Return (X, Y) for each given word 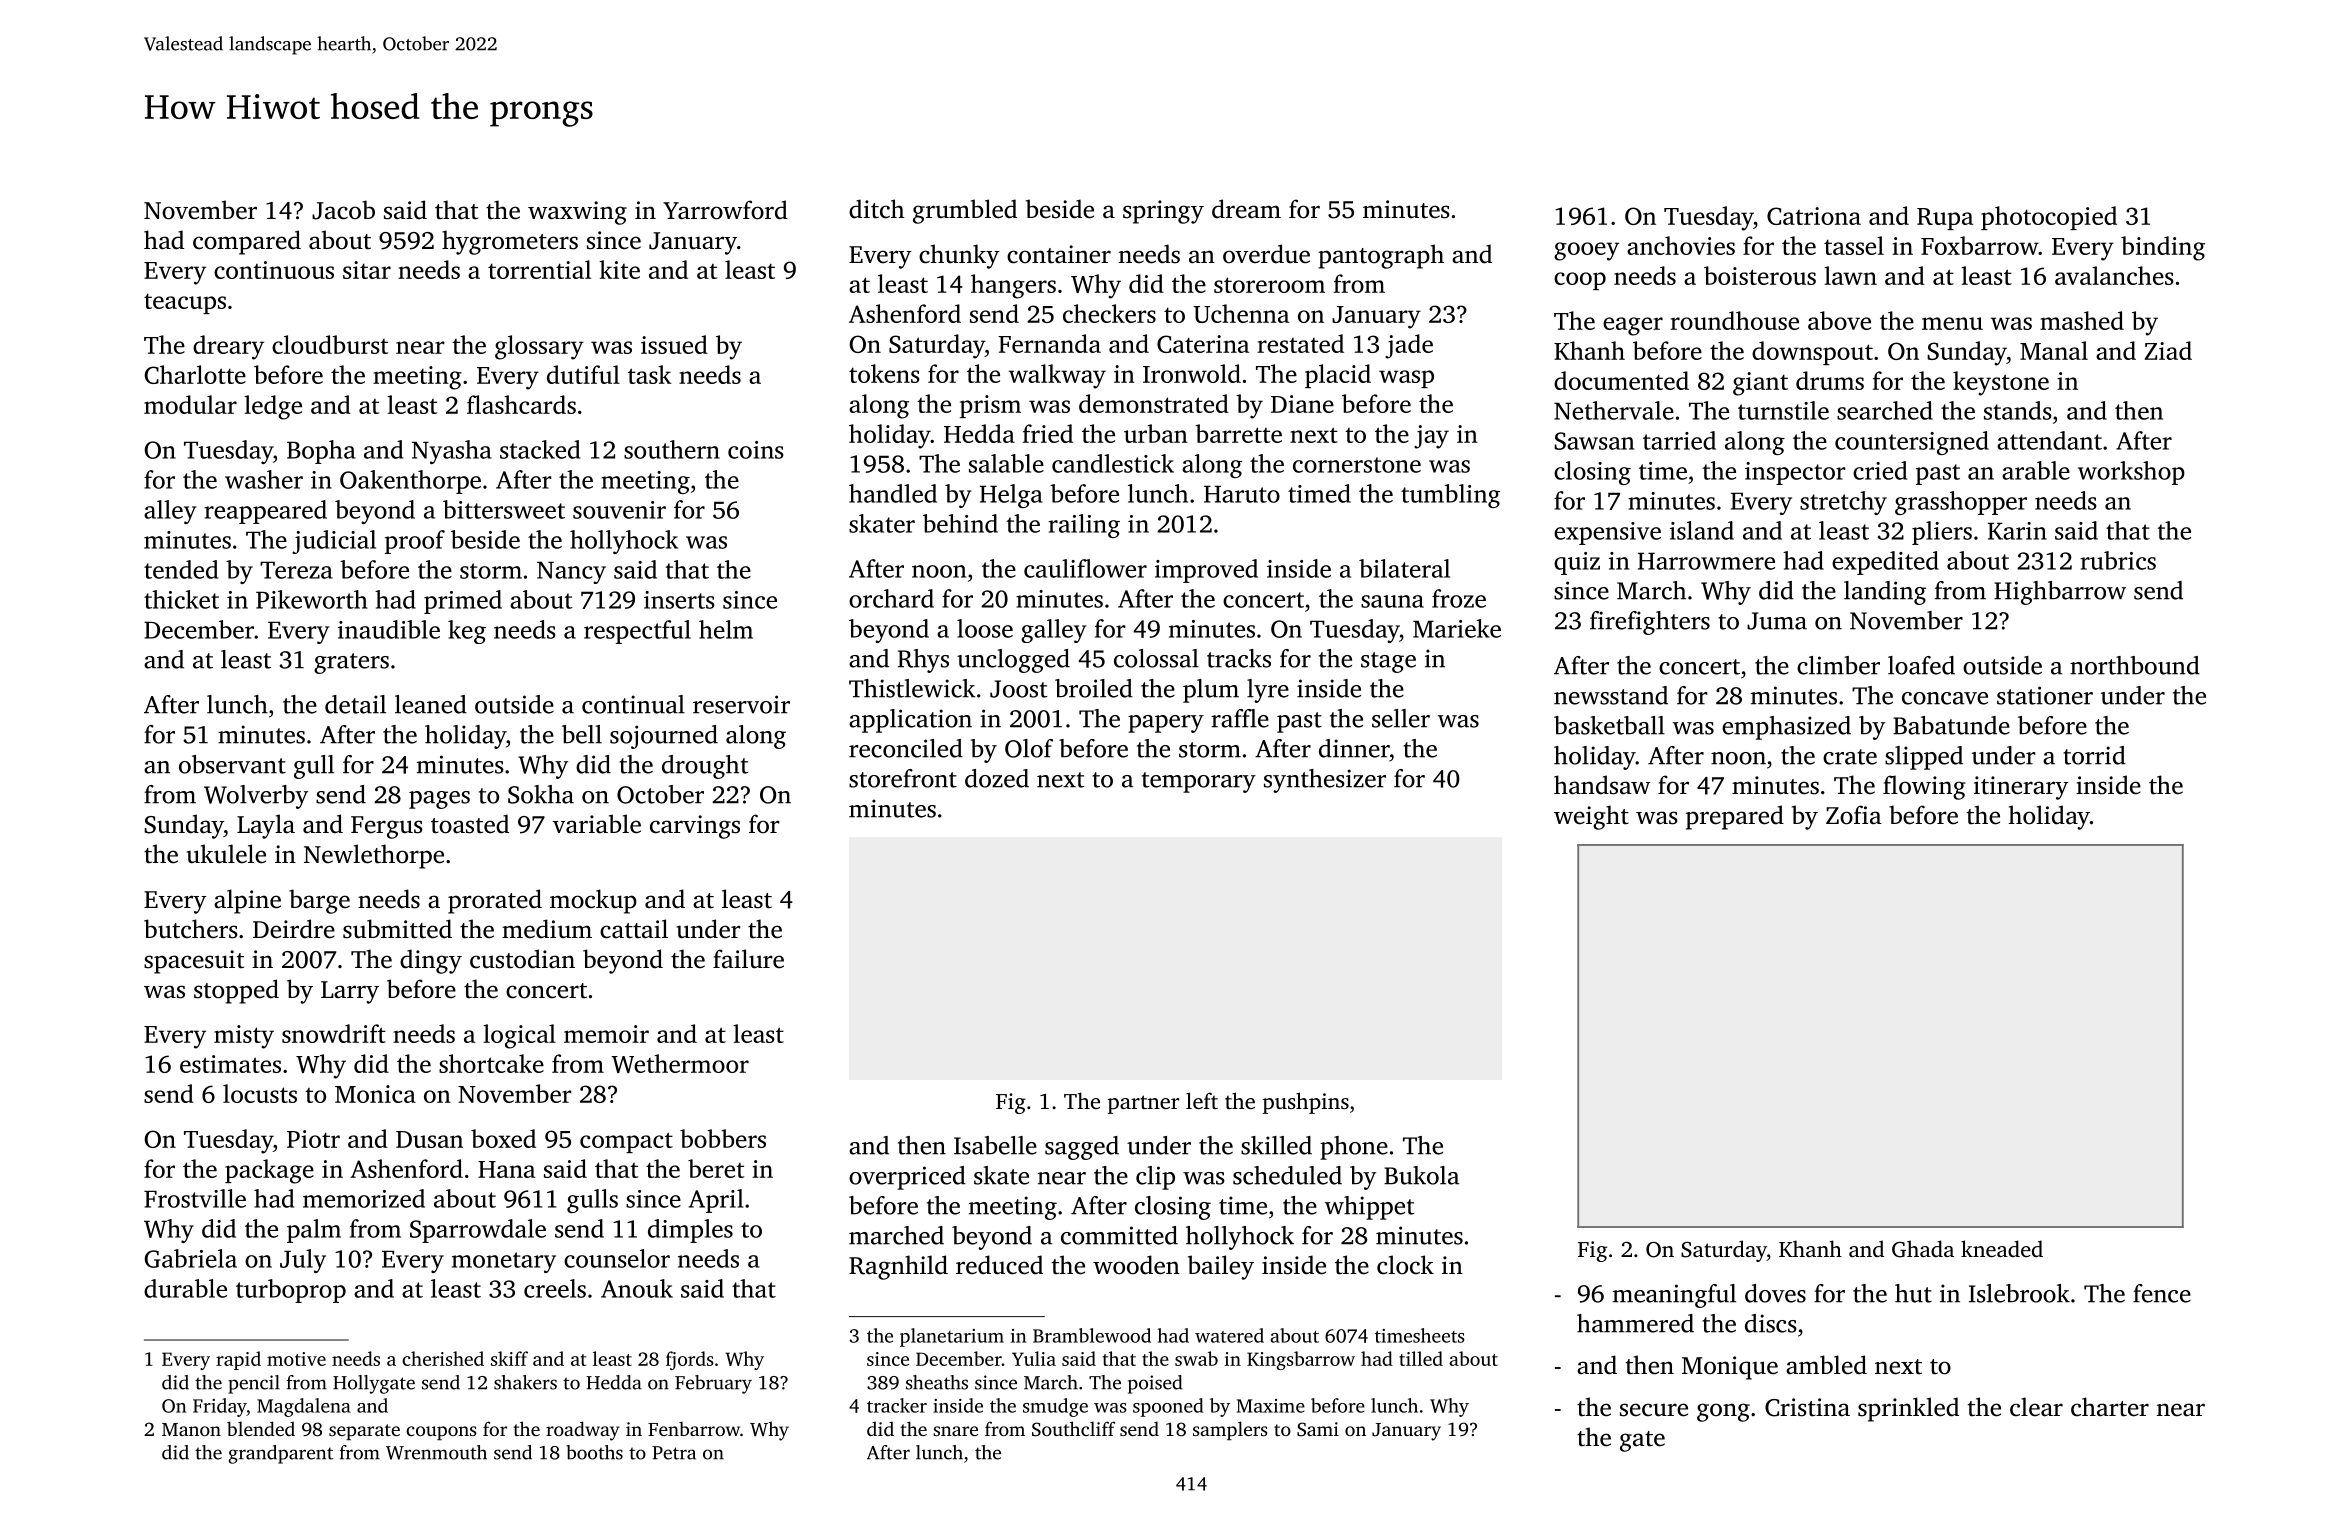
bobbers (723, 1138)
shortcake (491, 1063)
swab (1196, 1358)
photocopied (2049, 218)
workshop (2131, 473)
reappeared (265, 512)
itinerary (2021, 788)
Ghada (1923, 1249)
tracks (1239, 658)
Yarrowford (725, 210)
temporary (1199, 782)
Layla (266, 826)
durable (185, 1288)
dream (1246, 209)
